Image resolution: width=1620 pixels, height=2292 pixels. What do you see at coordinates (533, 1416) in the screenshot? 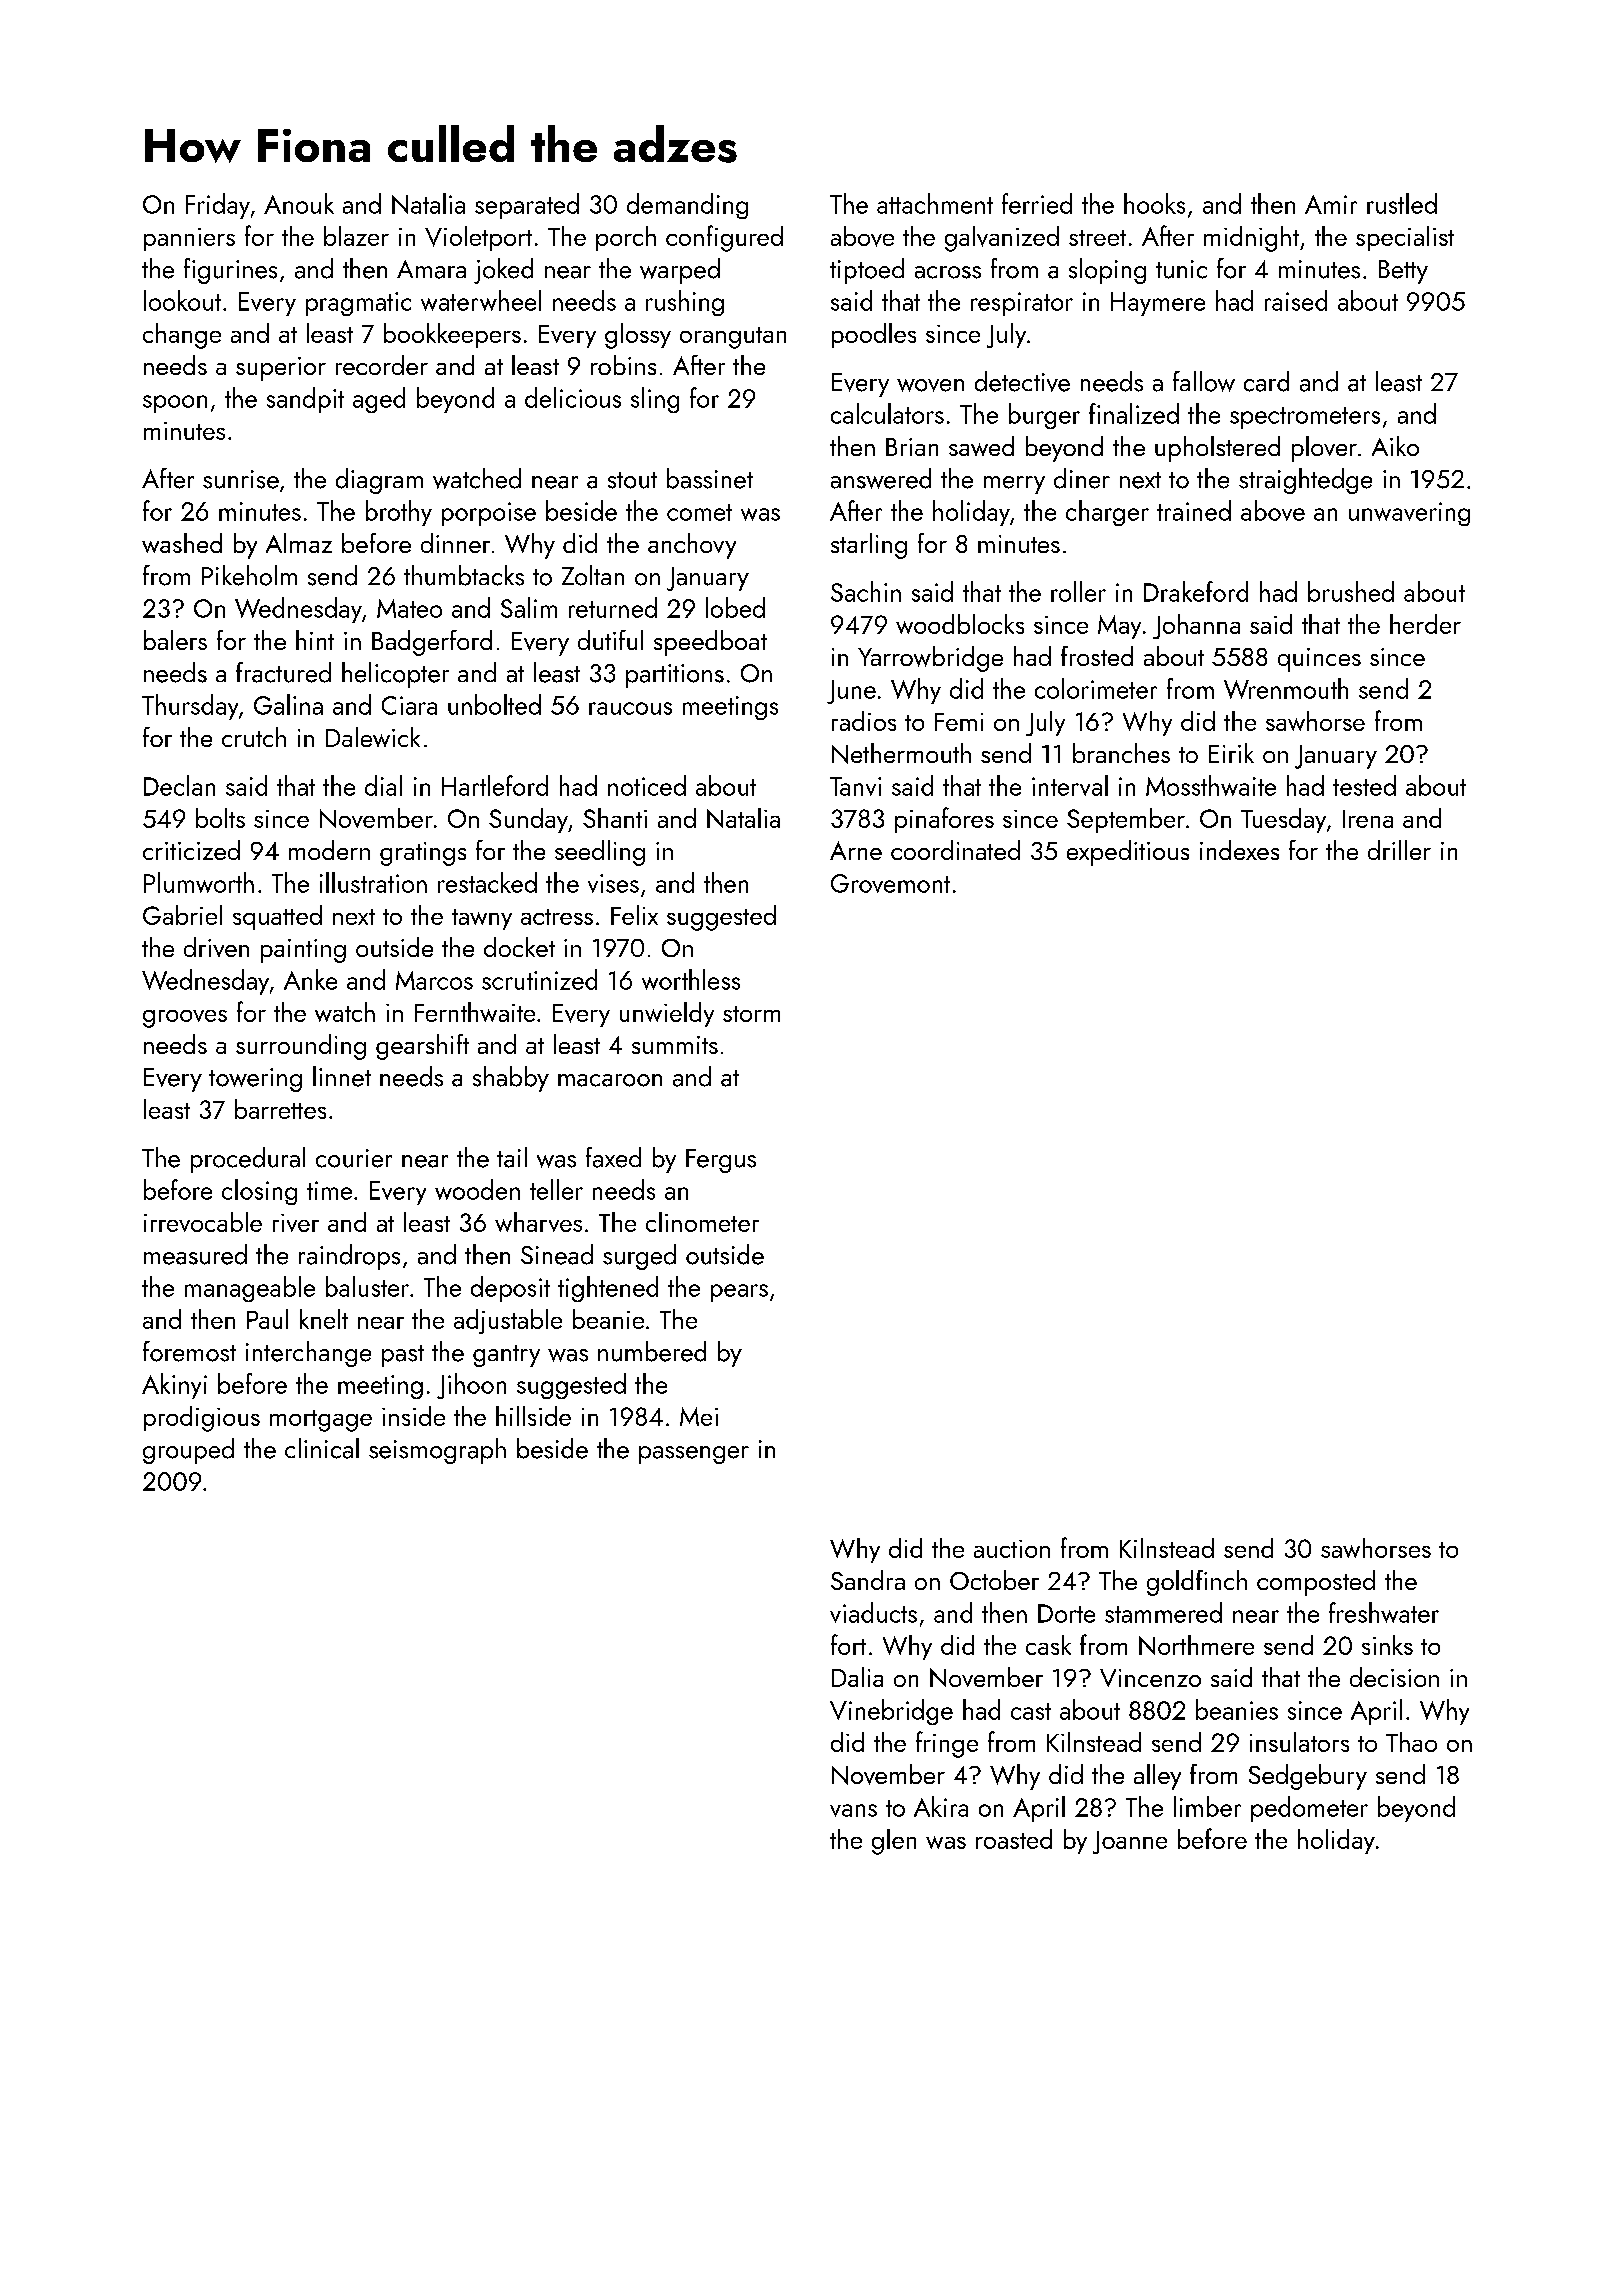
I see `hillside` at bounding box center [533, 1416].
